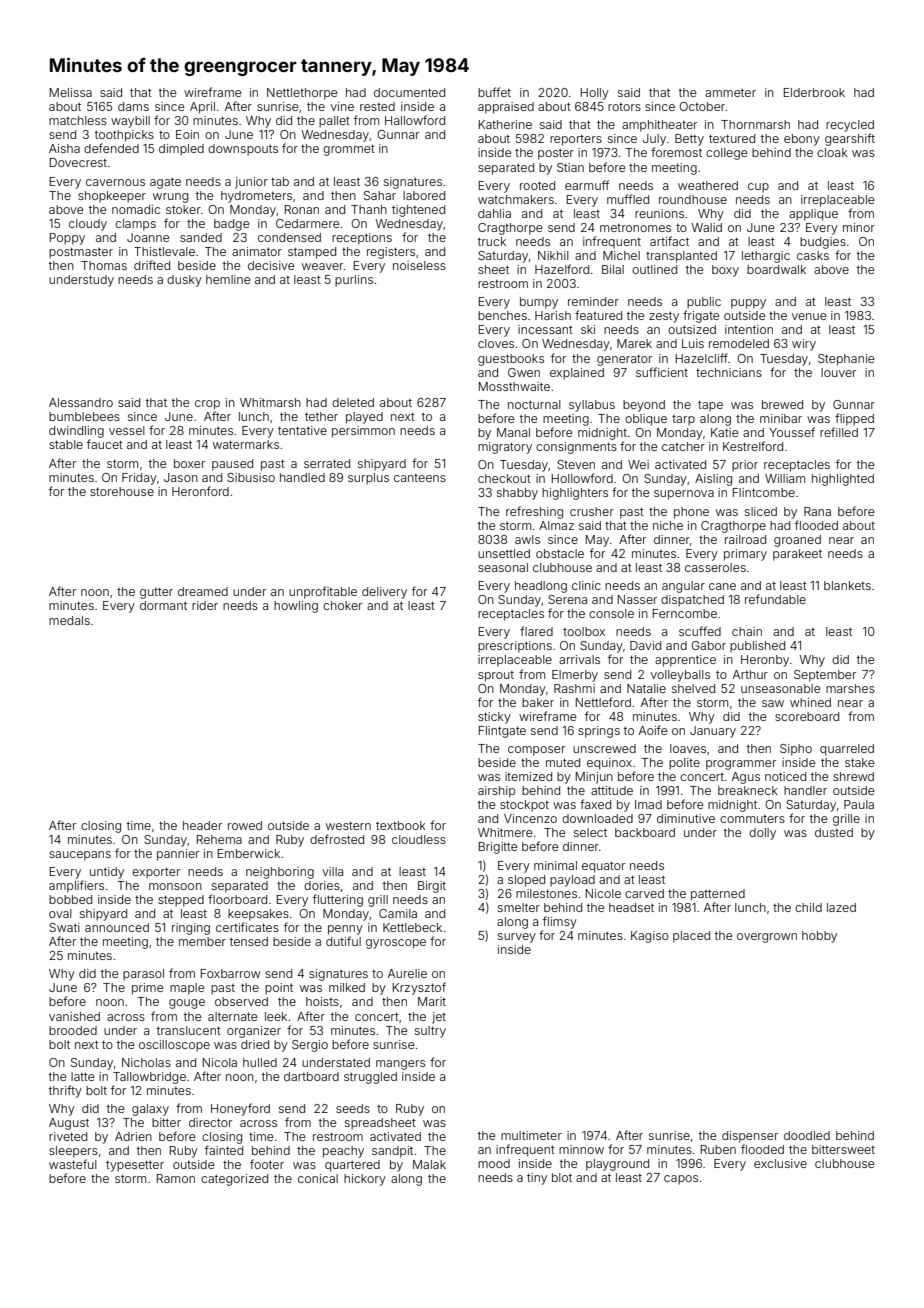  Describe the element at coordinates (850, 139) in the screenshot. I see `gearshift` at that location.
